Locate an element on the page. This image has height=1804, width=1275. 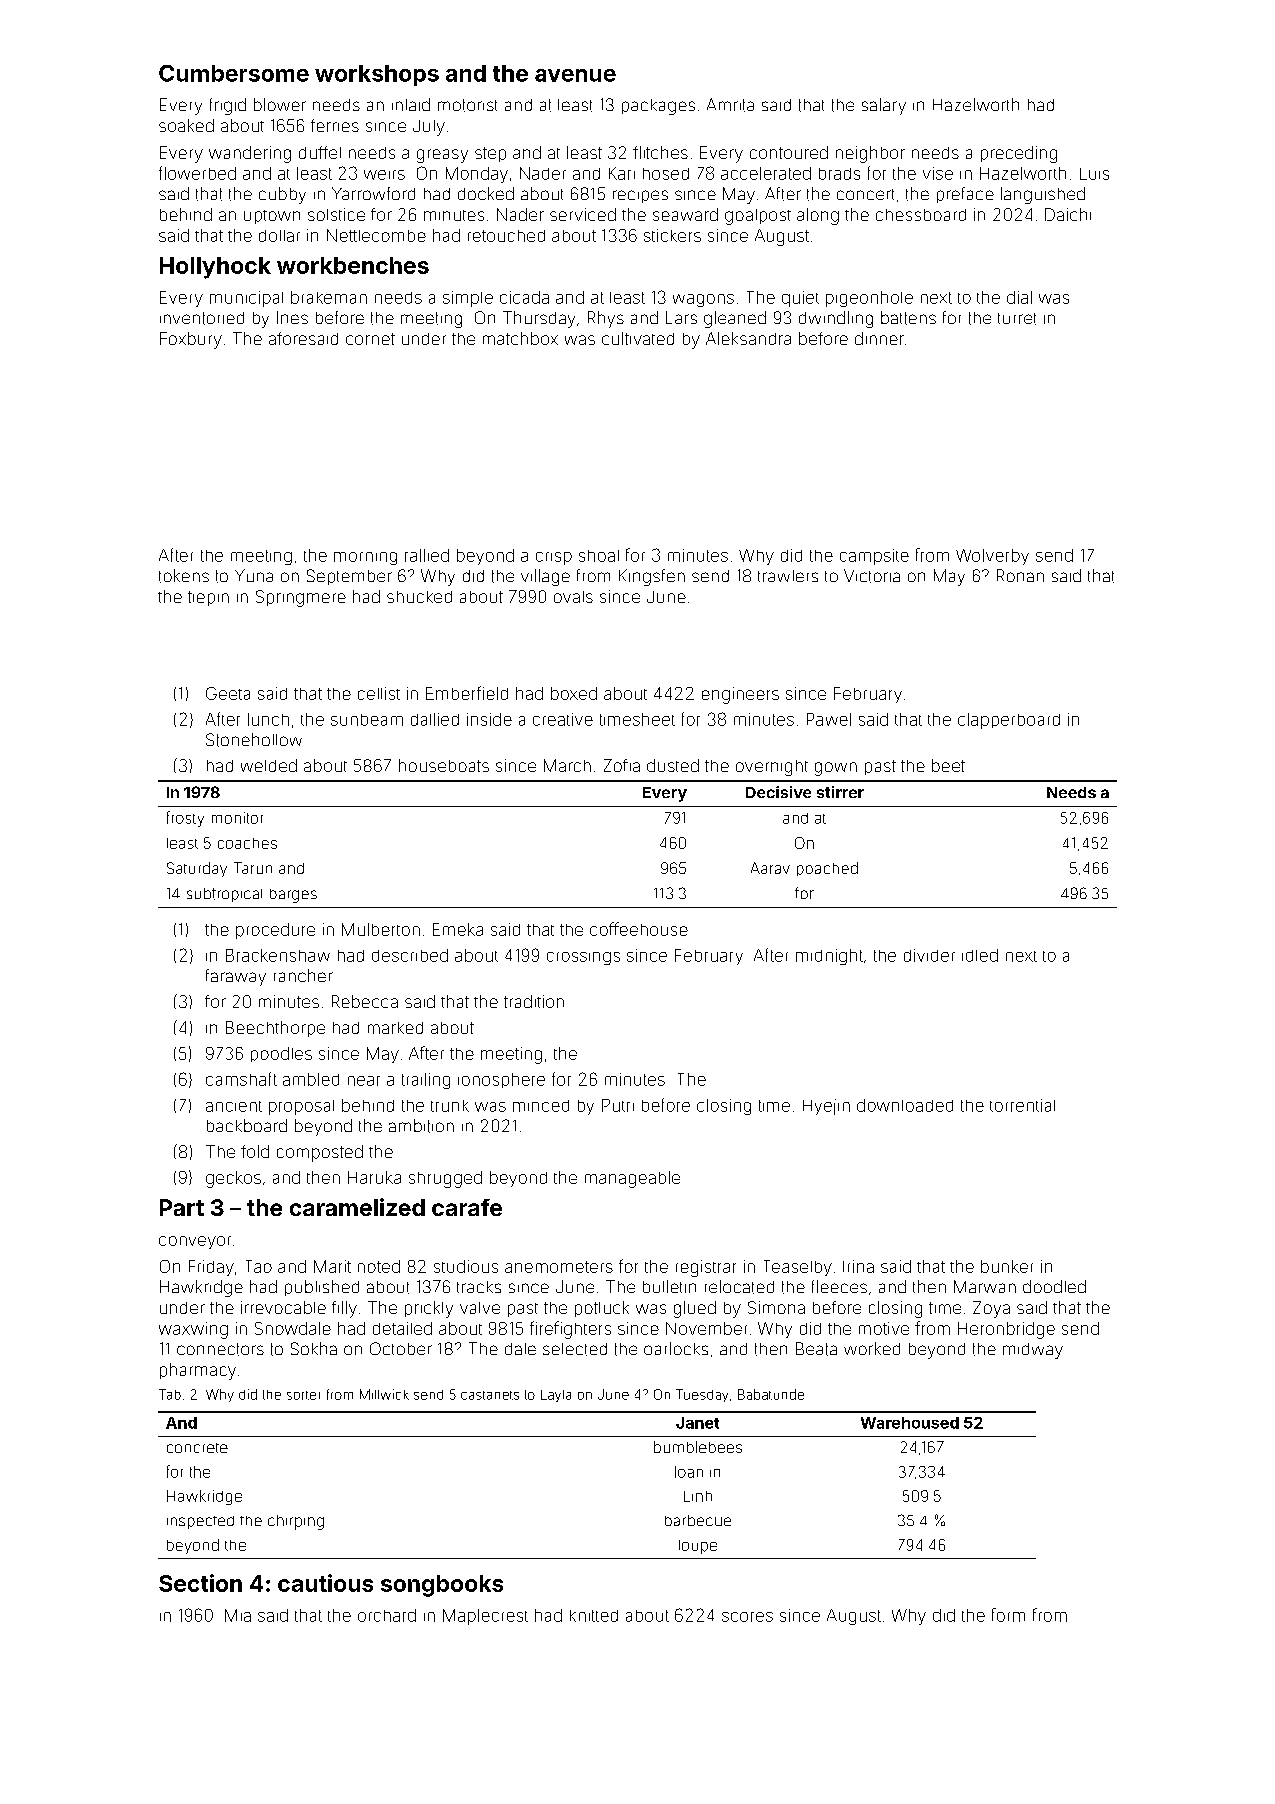
Aarav is located at coordinates (770, 868).
